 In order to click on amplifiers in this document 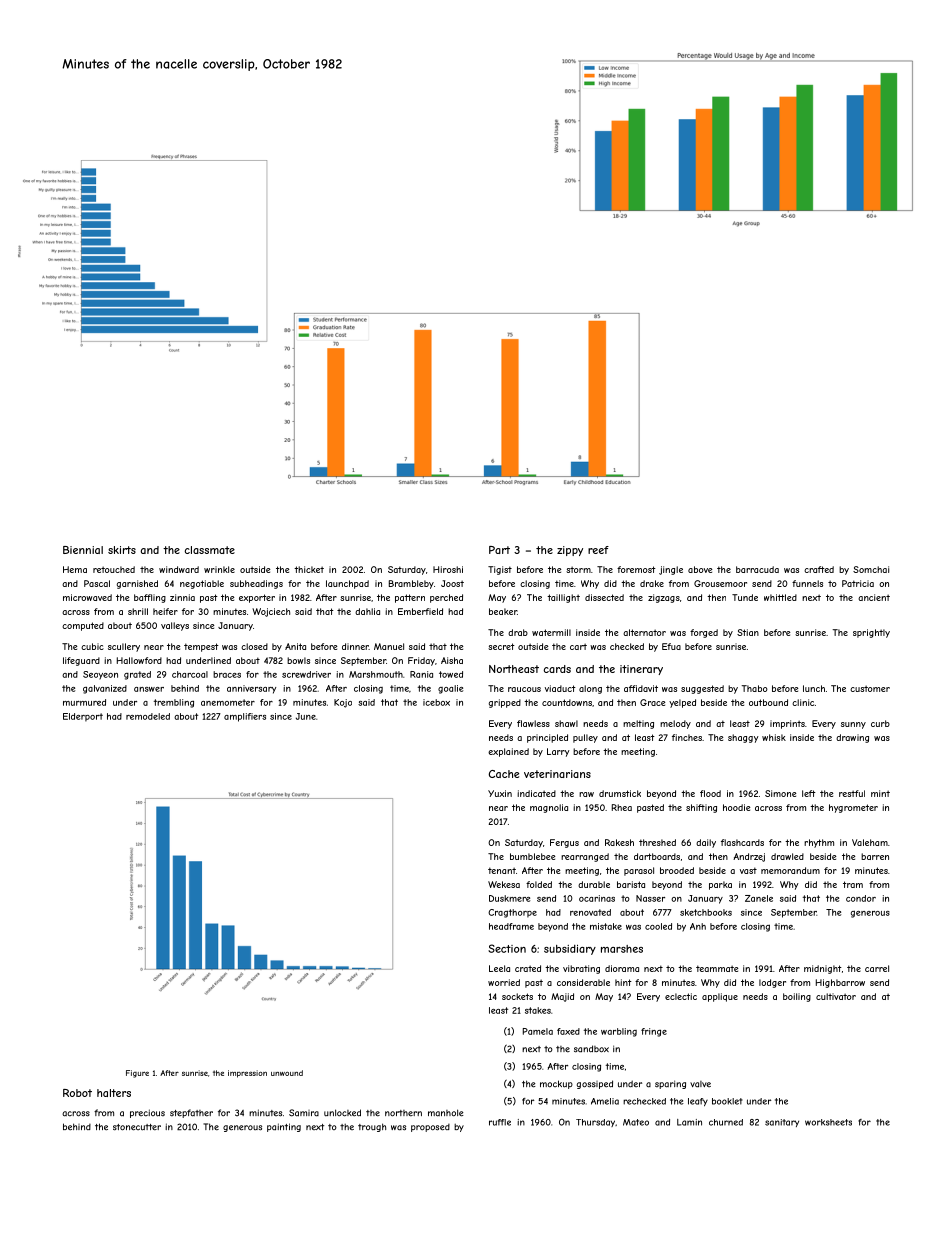, I will do `click(245, 717)`.
